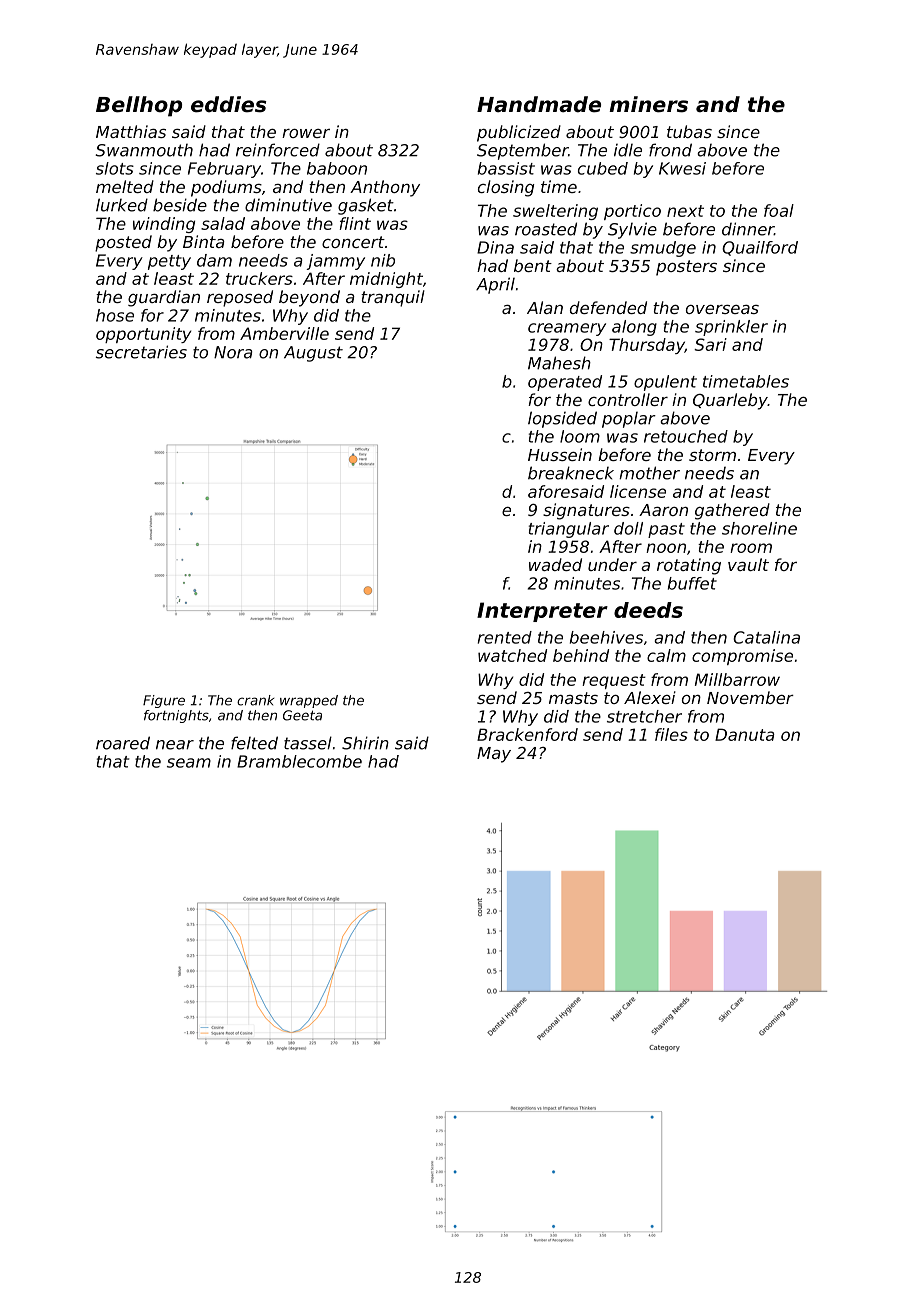 This page has height=1316, width=908. Describe the element at coordinates (745, 734) in the page. I see `Danuta` at that location.
